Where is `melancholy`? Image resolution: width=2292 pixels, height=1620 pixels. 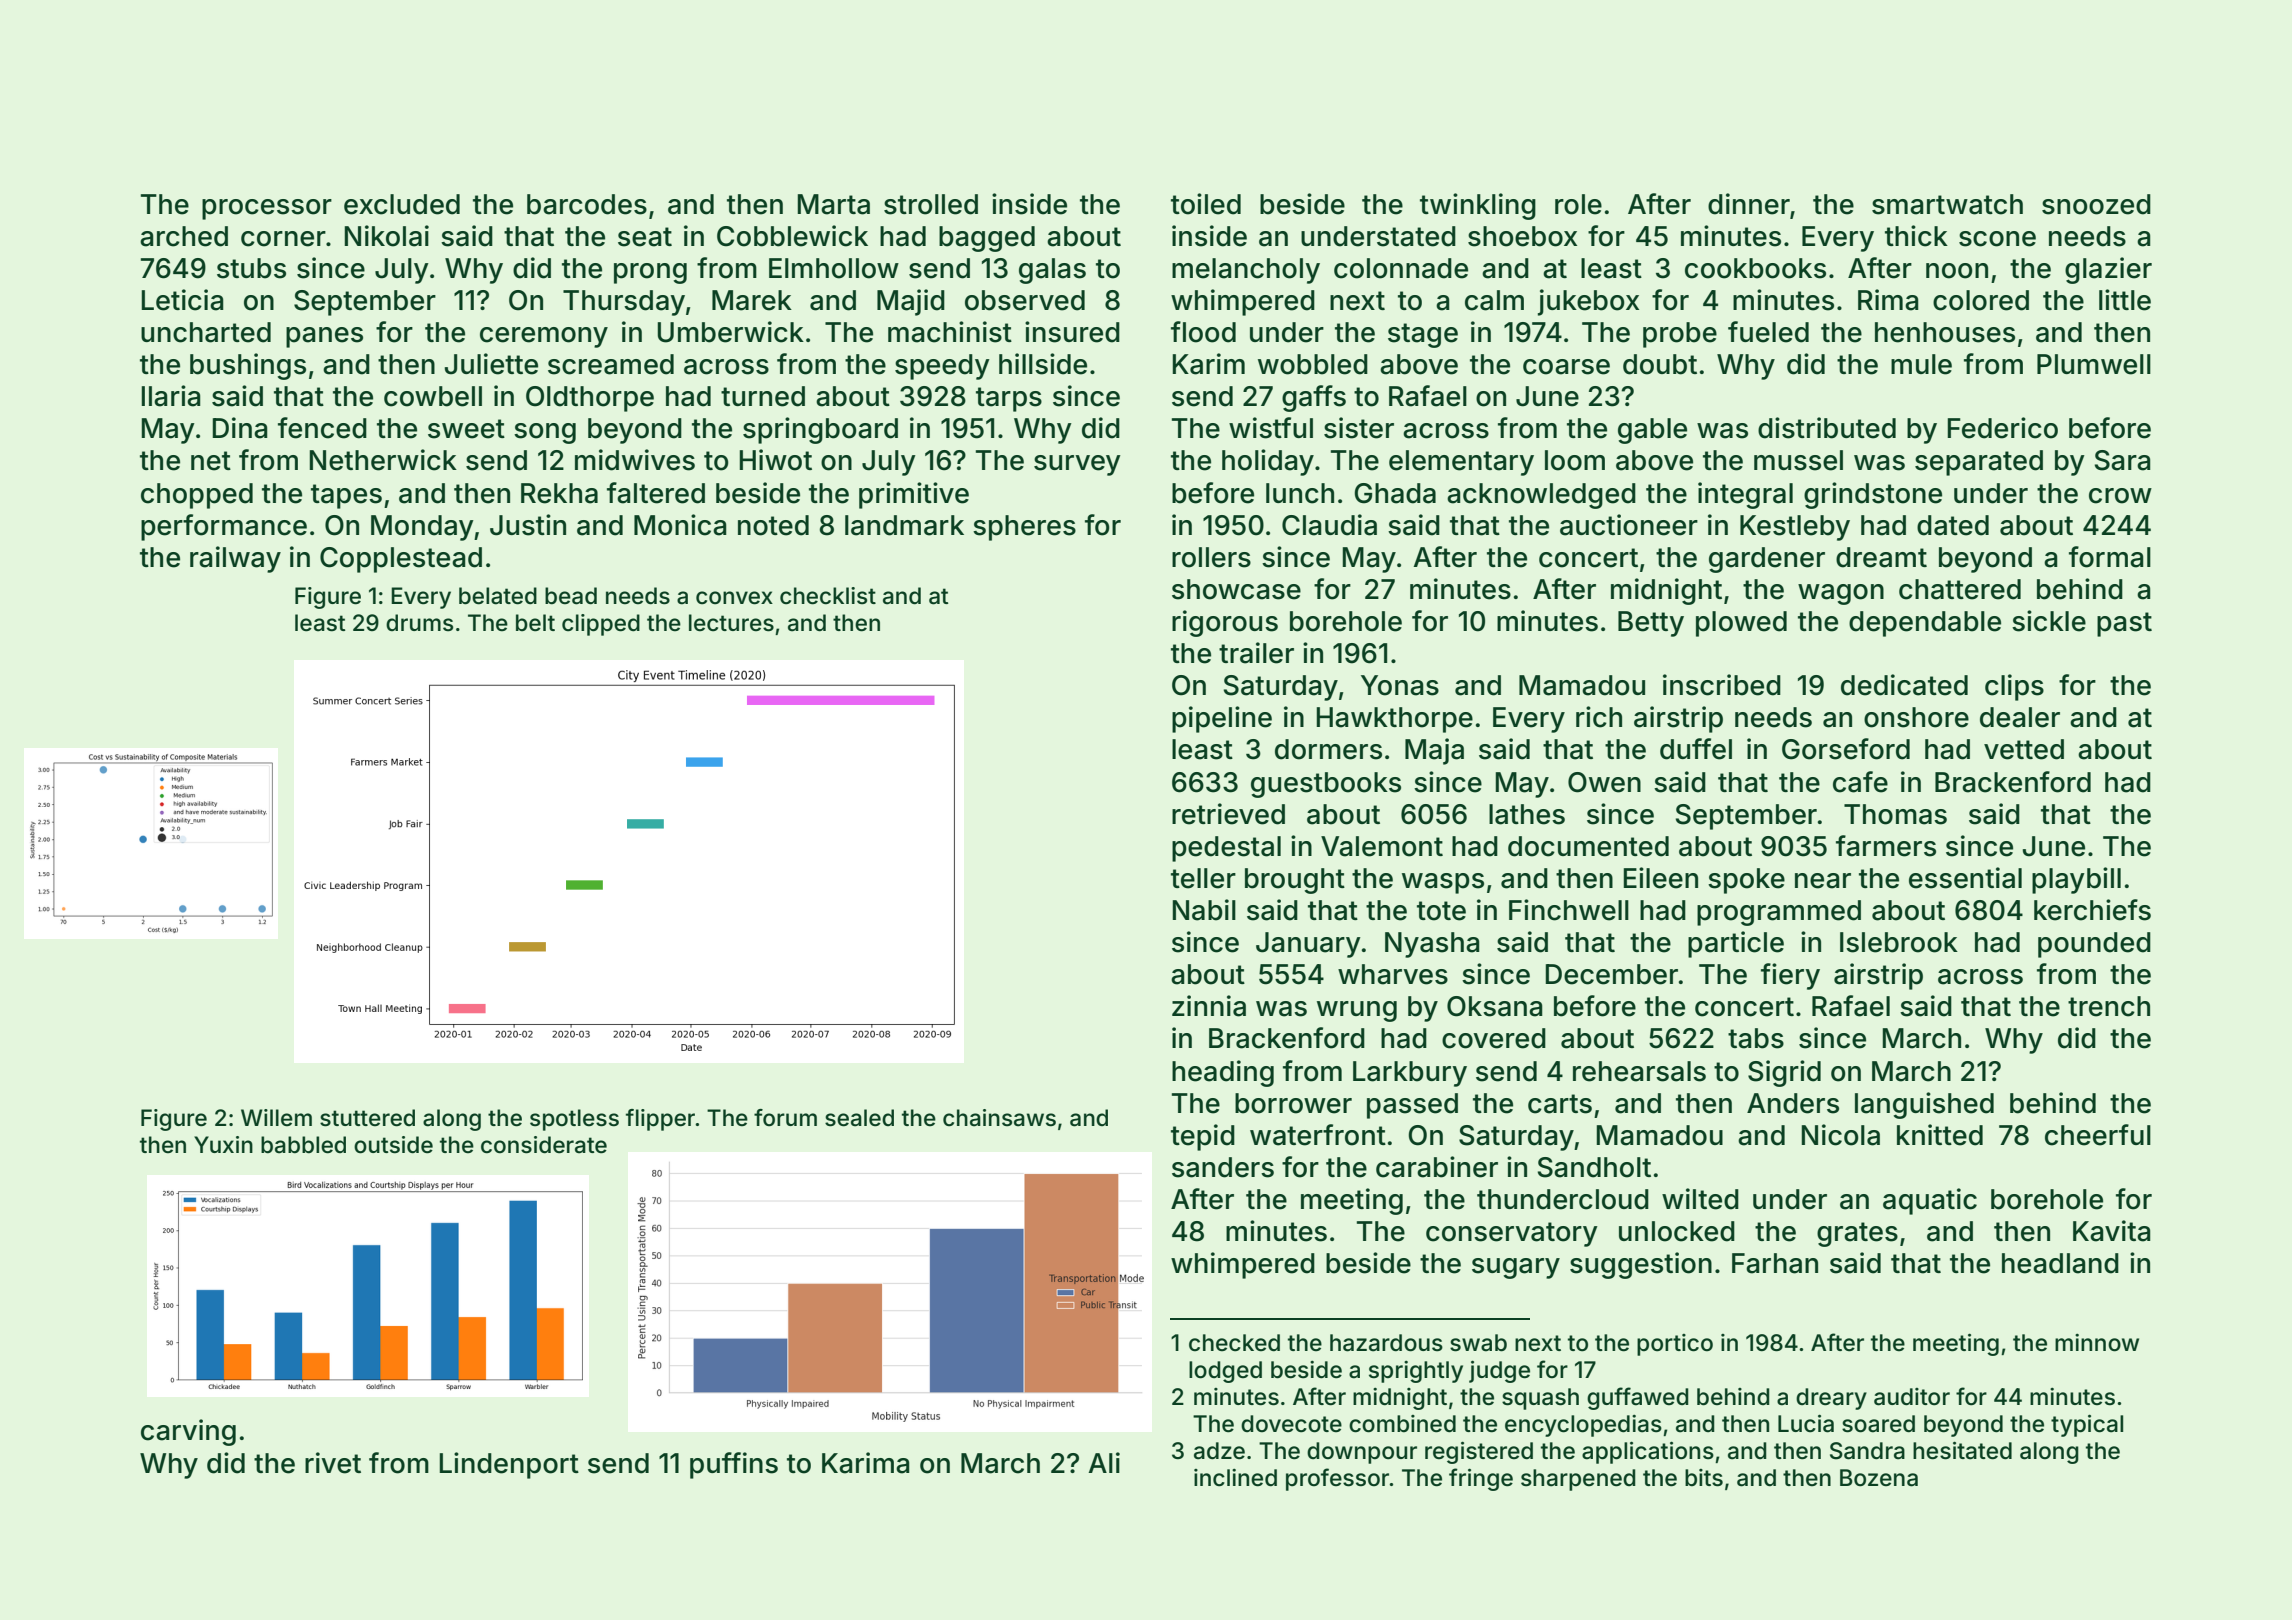
melancholy is located at coordinates (1246, 271).
